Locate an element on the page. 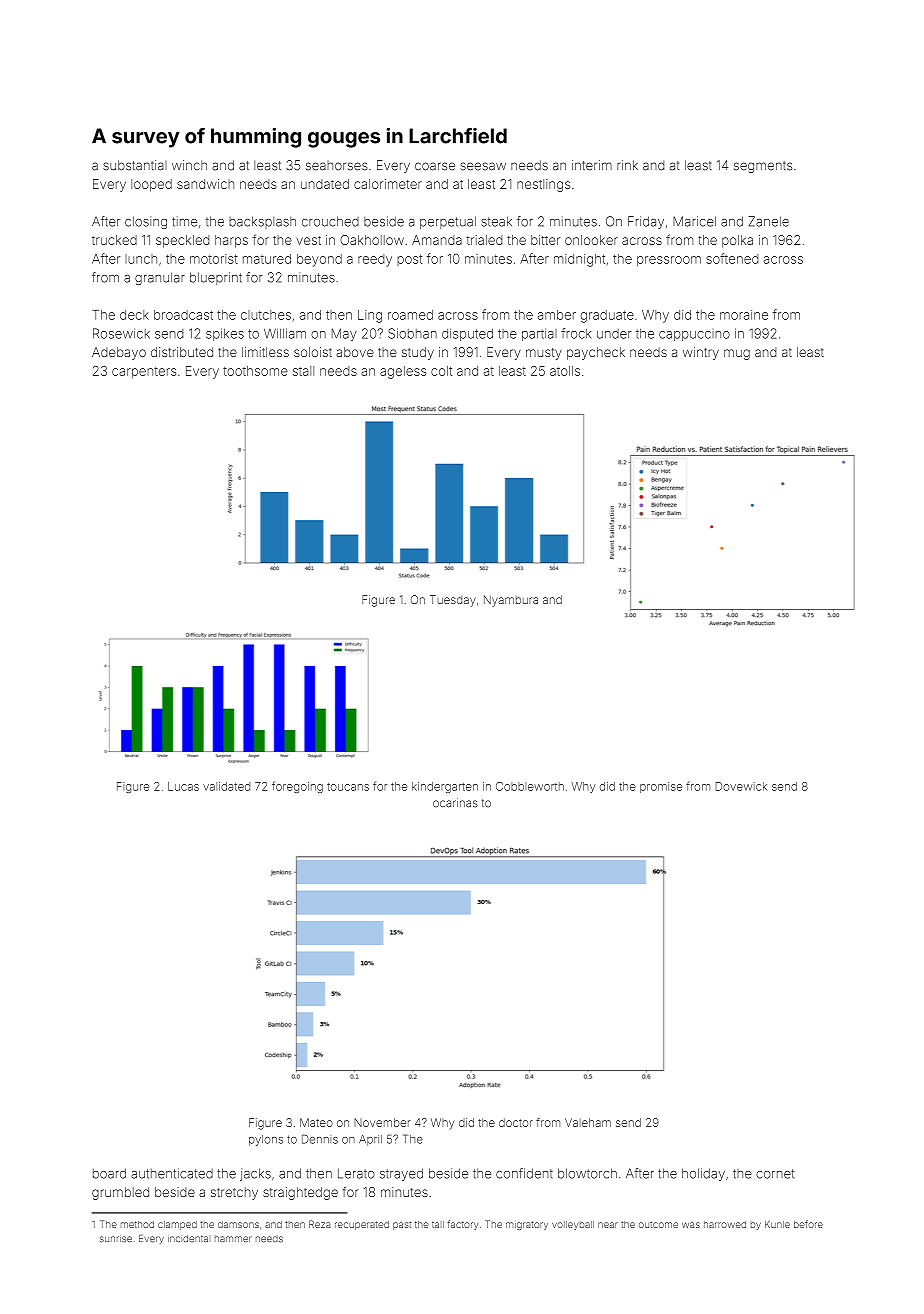 This page has width=924, height=1314. Lucas is located at coordinates (183, 786).
